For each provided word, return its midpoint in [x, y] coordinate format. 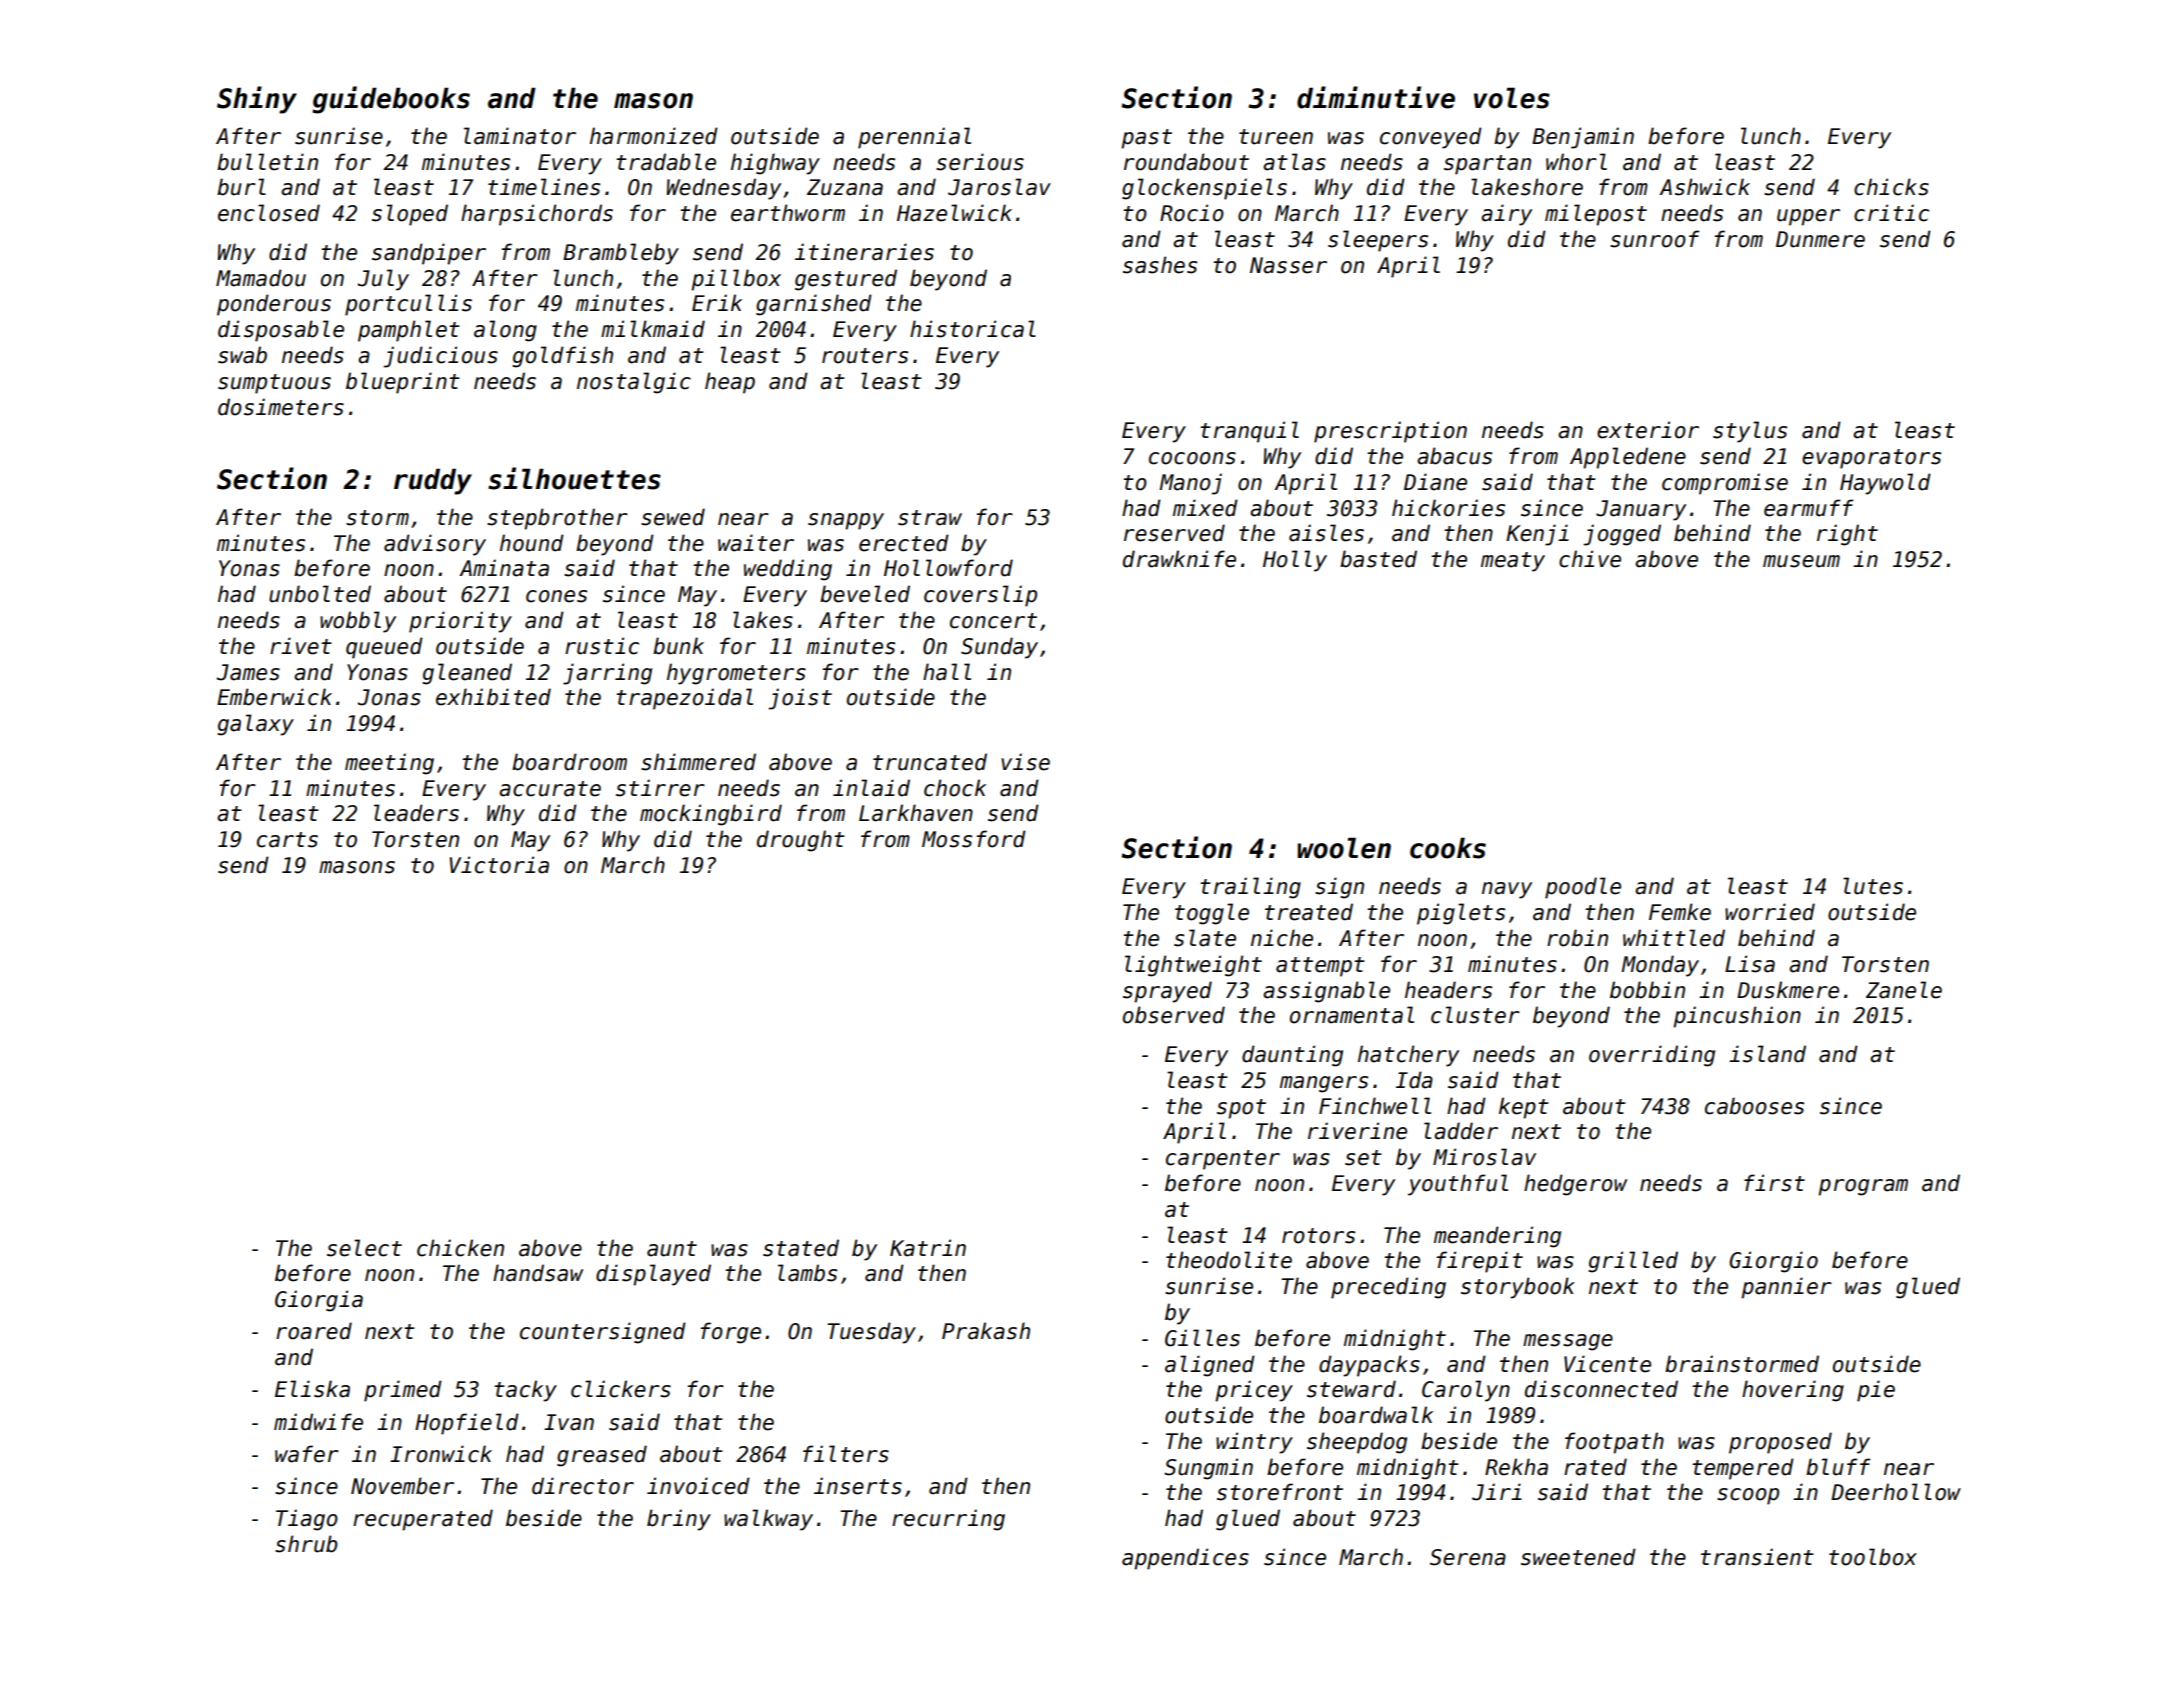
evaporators [1871, 459]
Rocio [1192, 213]
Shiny [257, 100]
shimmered [698, 762]
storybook [1518, 1288]
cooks [1448, 848]
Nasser [1288, 265]
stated [801, 1248]
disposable [281, 331]
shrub [306, 1544]
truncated [930, 762]
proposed [1780, 1443]
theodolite [1229, 1260]
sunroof [1654, 239]
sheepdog [1357, 1443]
